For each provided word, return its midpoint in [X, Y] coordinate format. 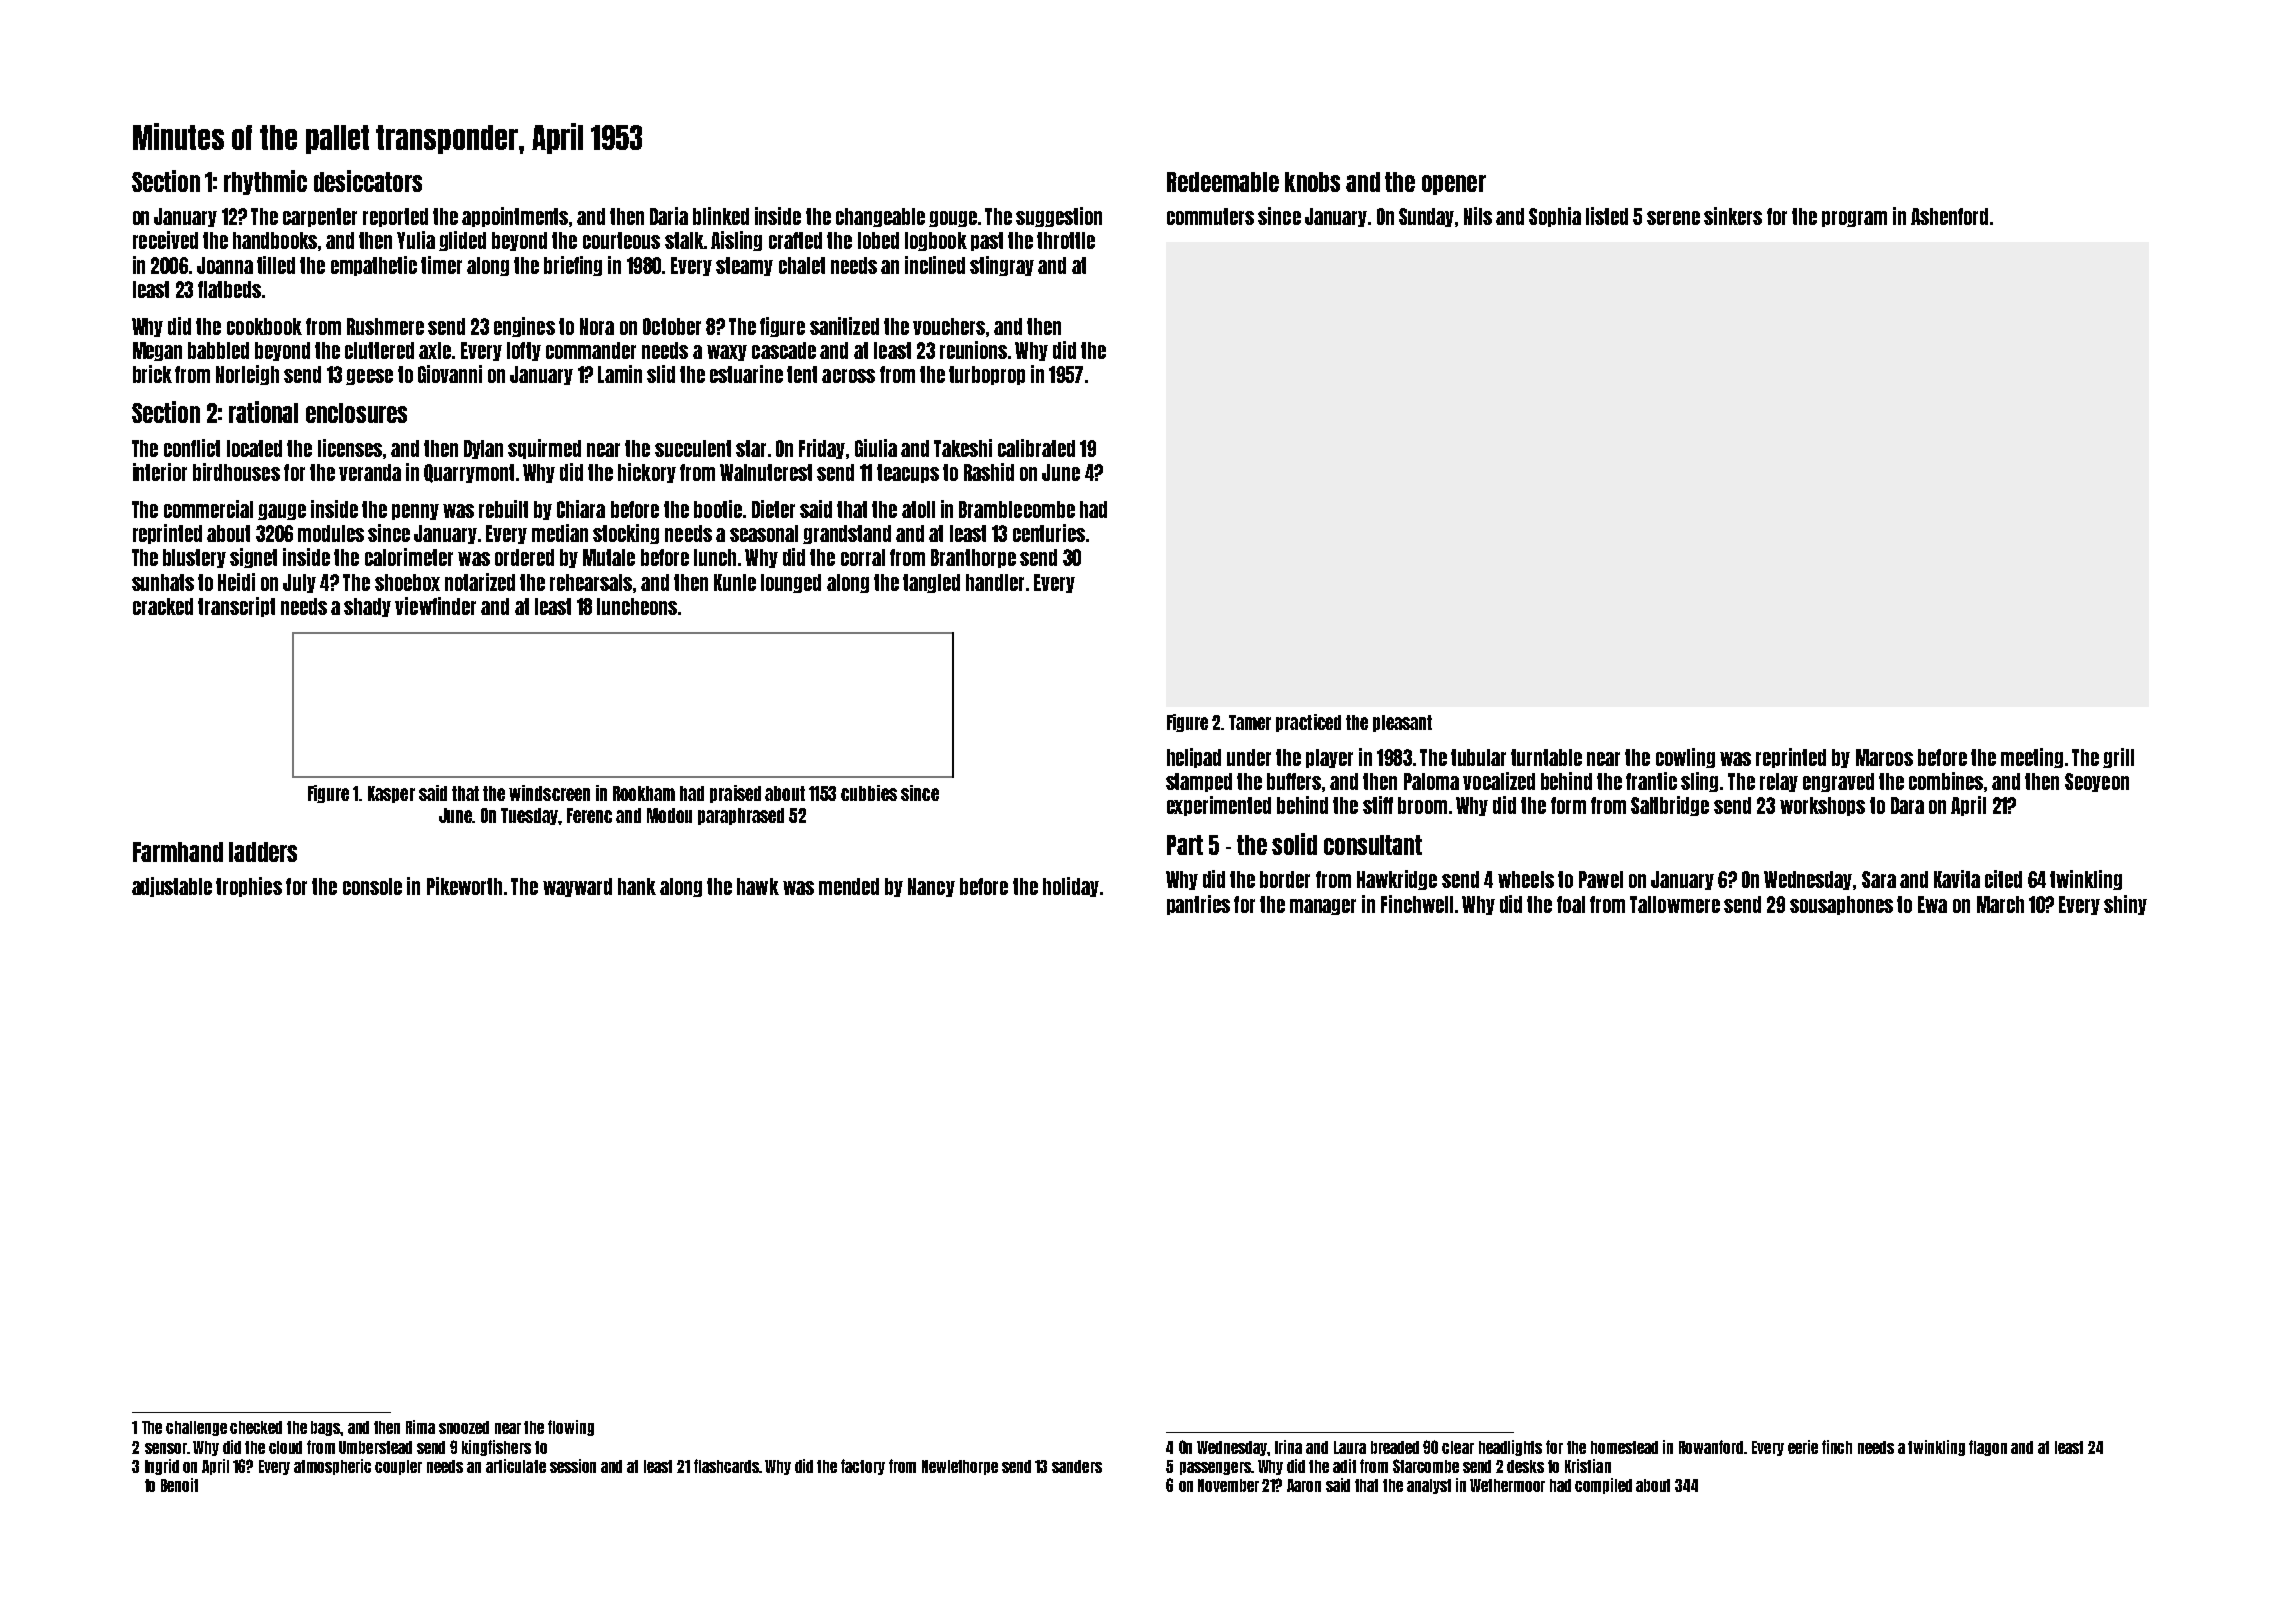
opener [1454, 185]
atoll [918, 509]
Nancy [931, 887]
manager [1323, 907]
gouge [953, 219]
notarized [480, 582]
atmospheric [332, 1467]
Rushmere [385, 326]
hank [637, 886]
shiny [2125, 905]
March [2000, 904]
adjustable [172, 887]
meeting [2032, 758]
